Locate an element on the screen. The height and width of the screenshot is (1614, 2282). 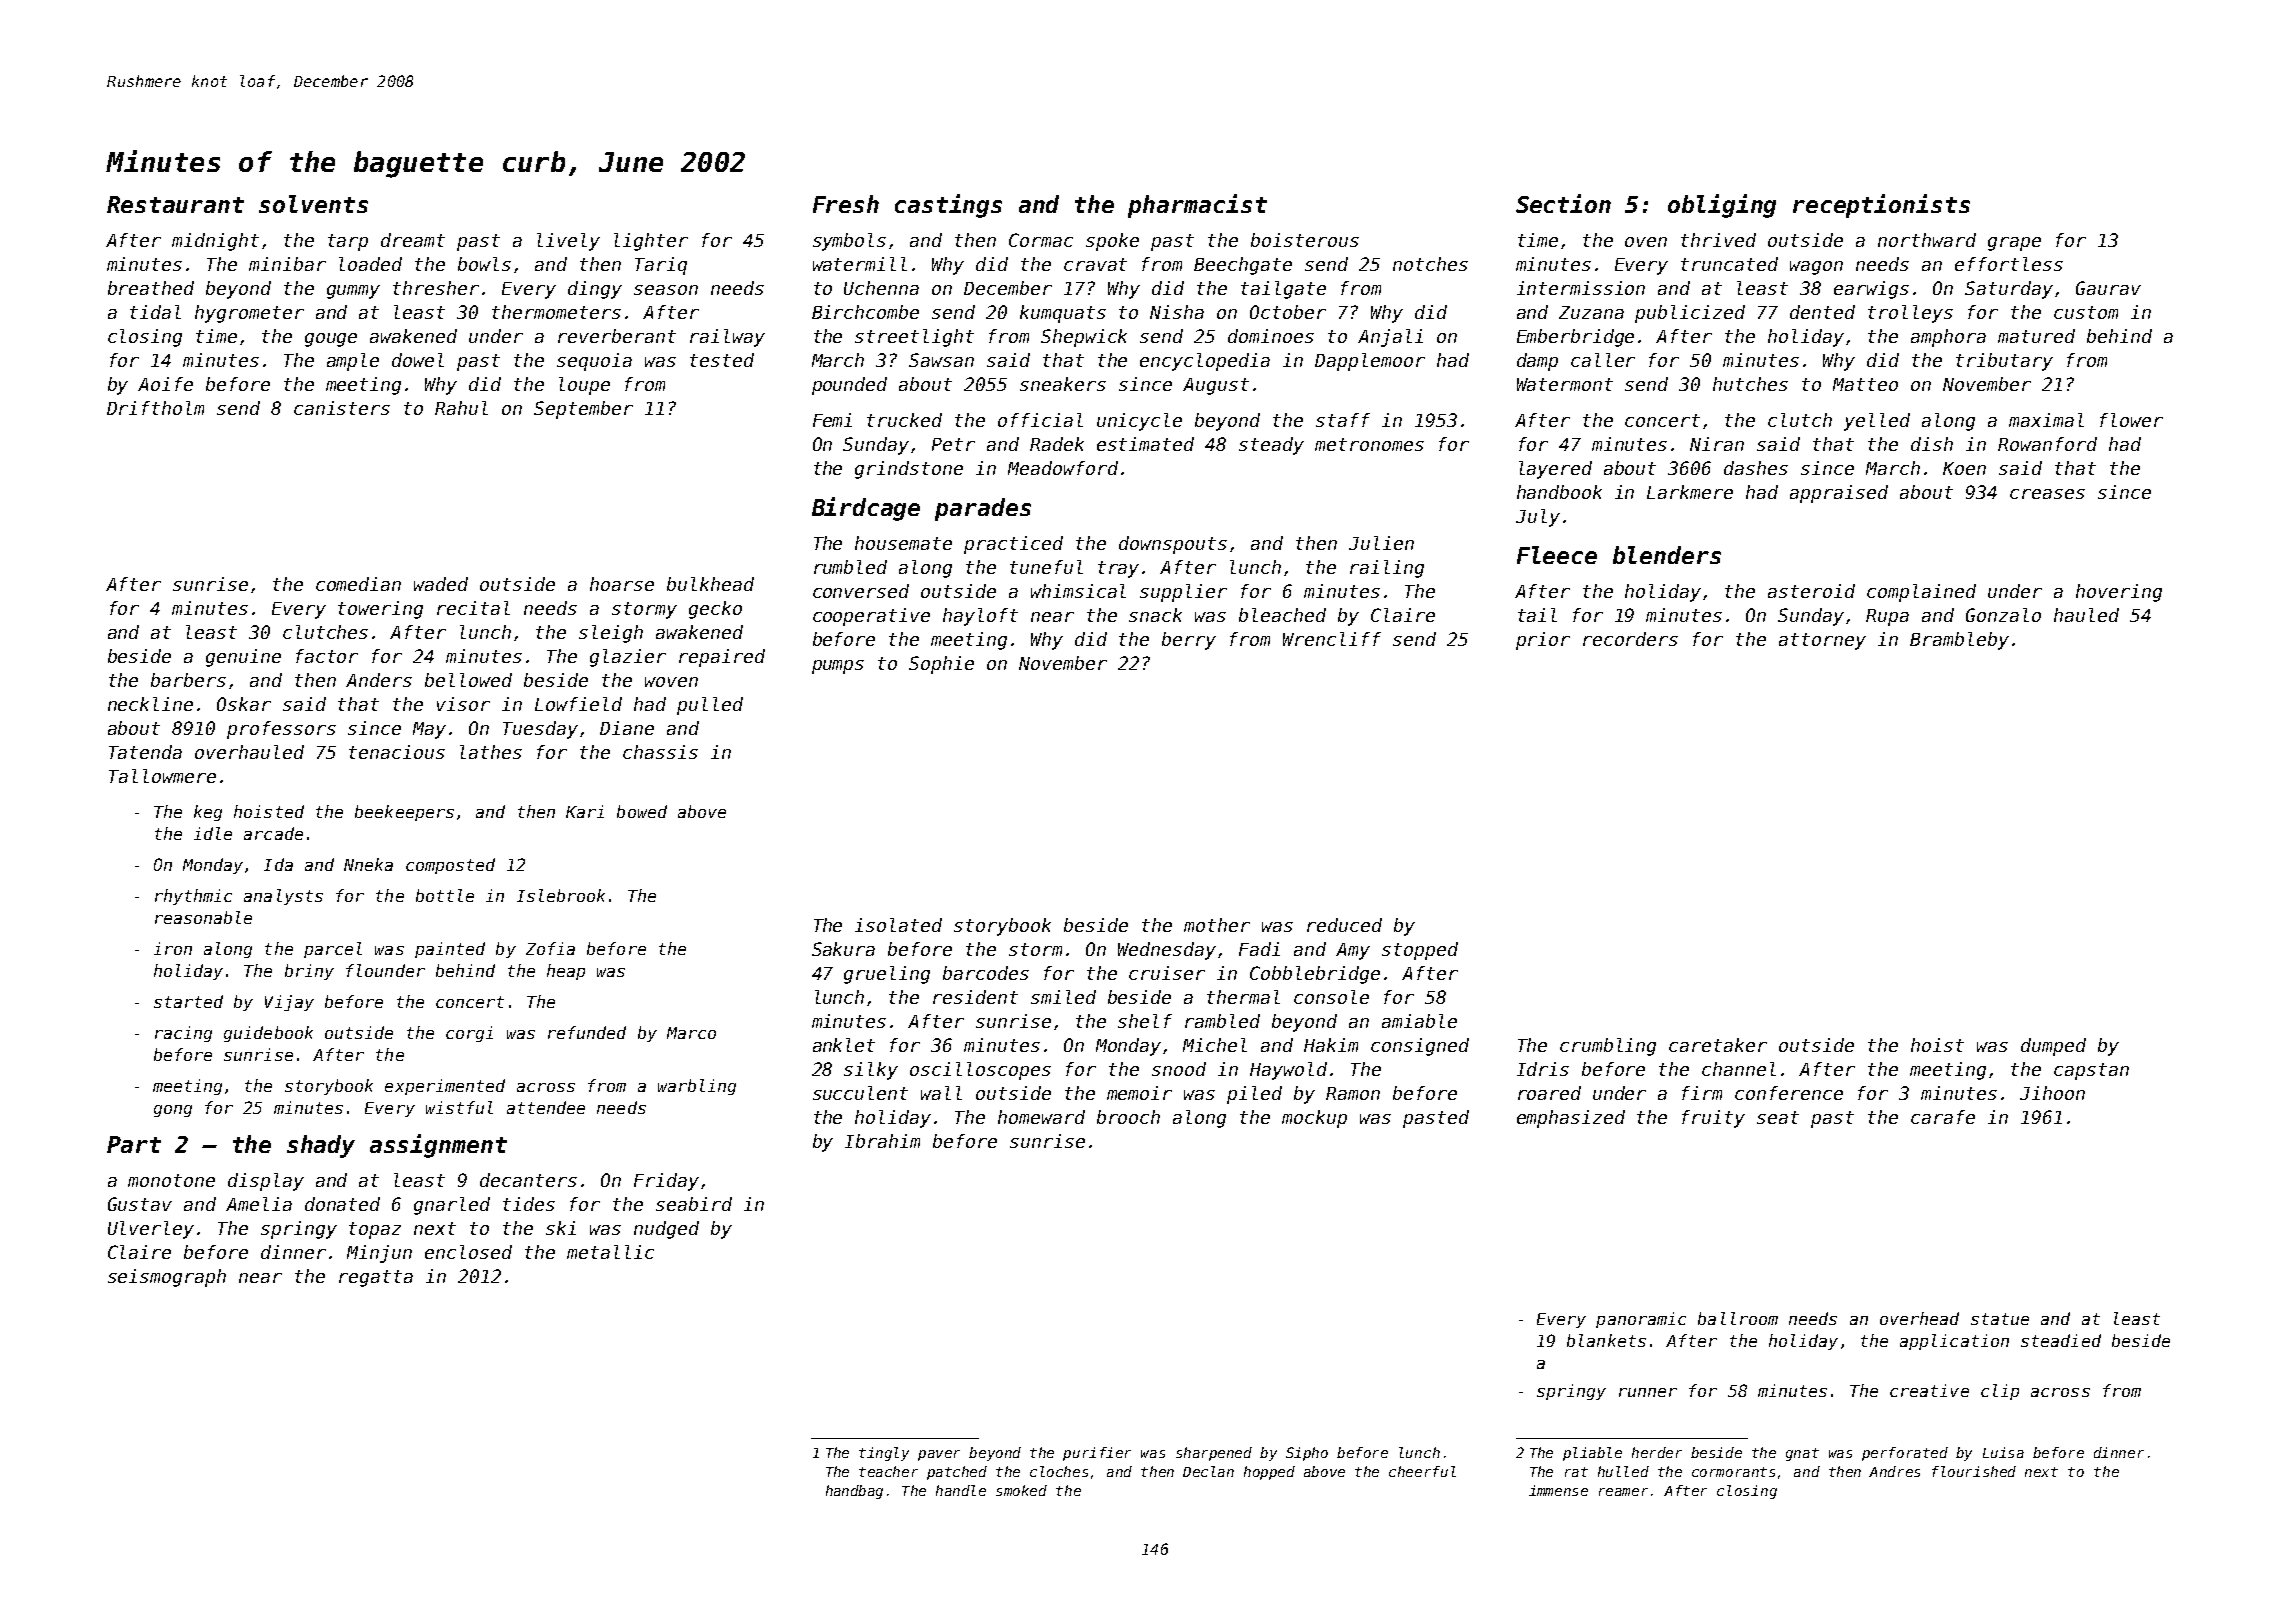
breathed is located at coordinates (151, 288).
